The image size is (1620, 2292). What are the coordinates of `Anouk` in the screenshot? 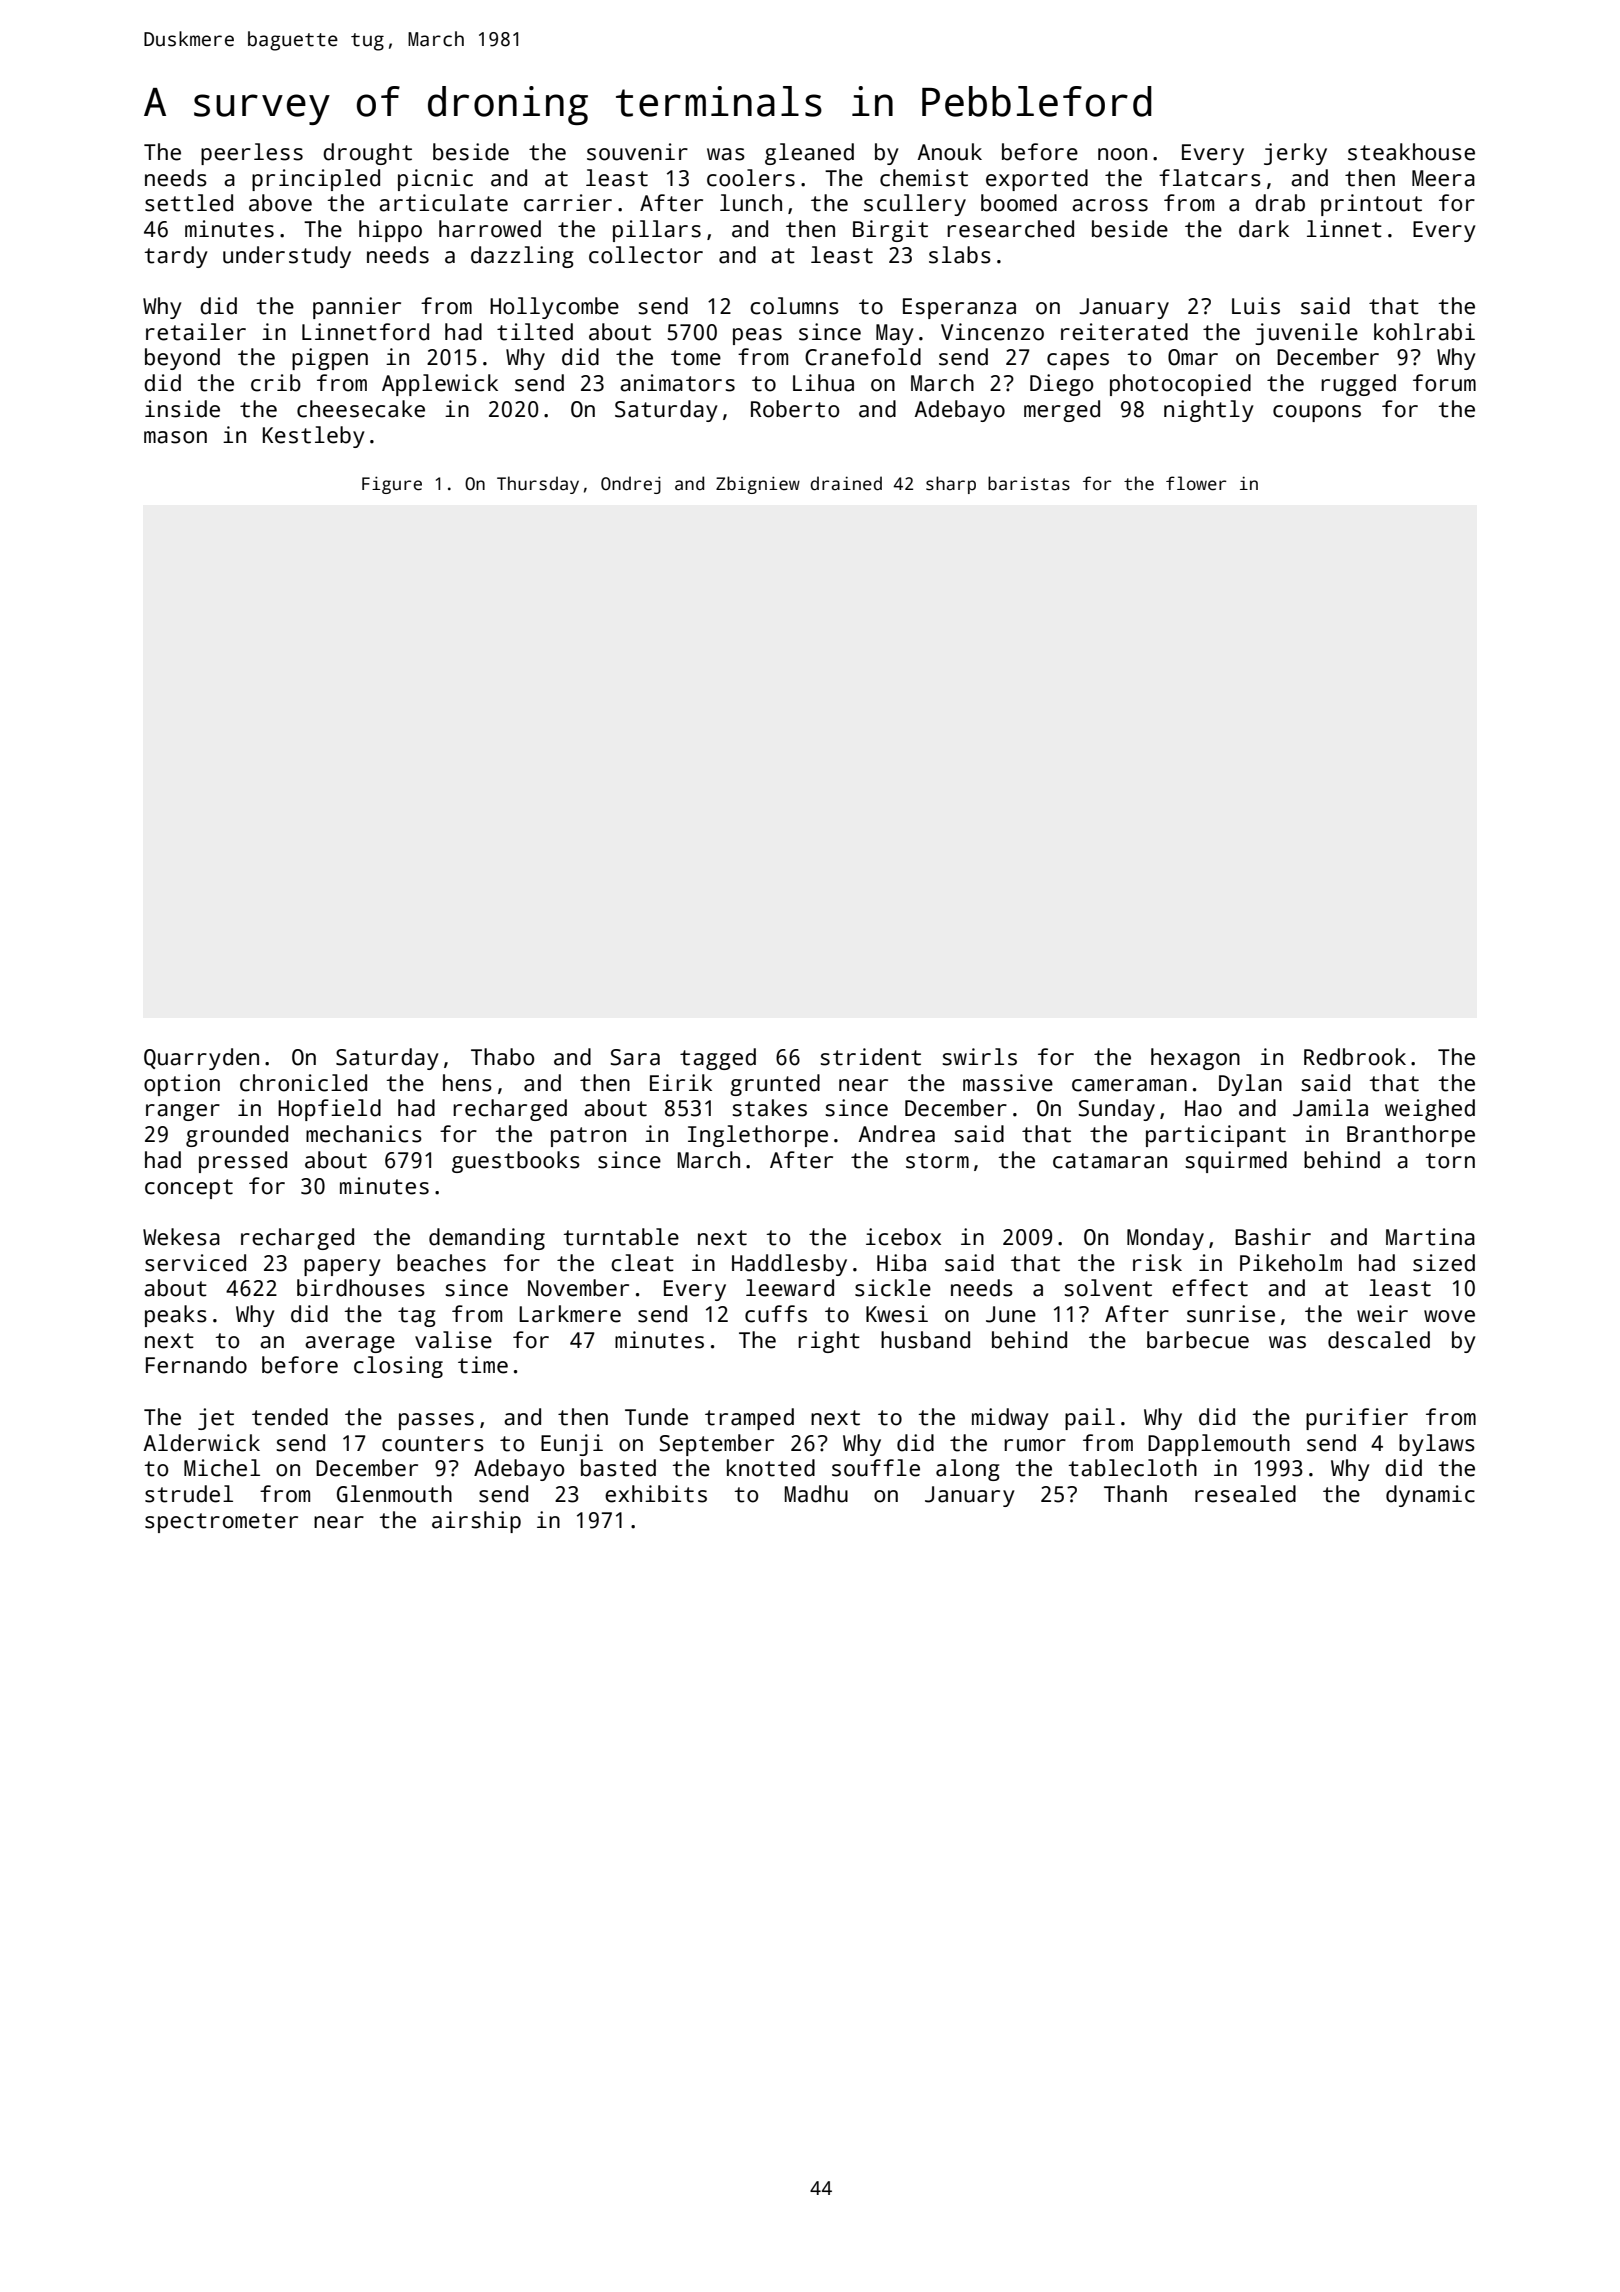 It's located at (949, 152).
